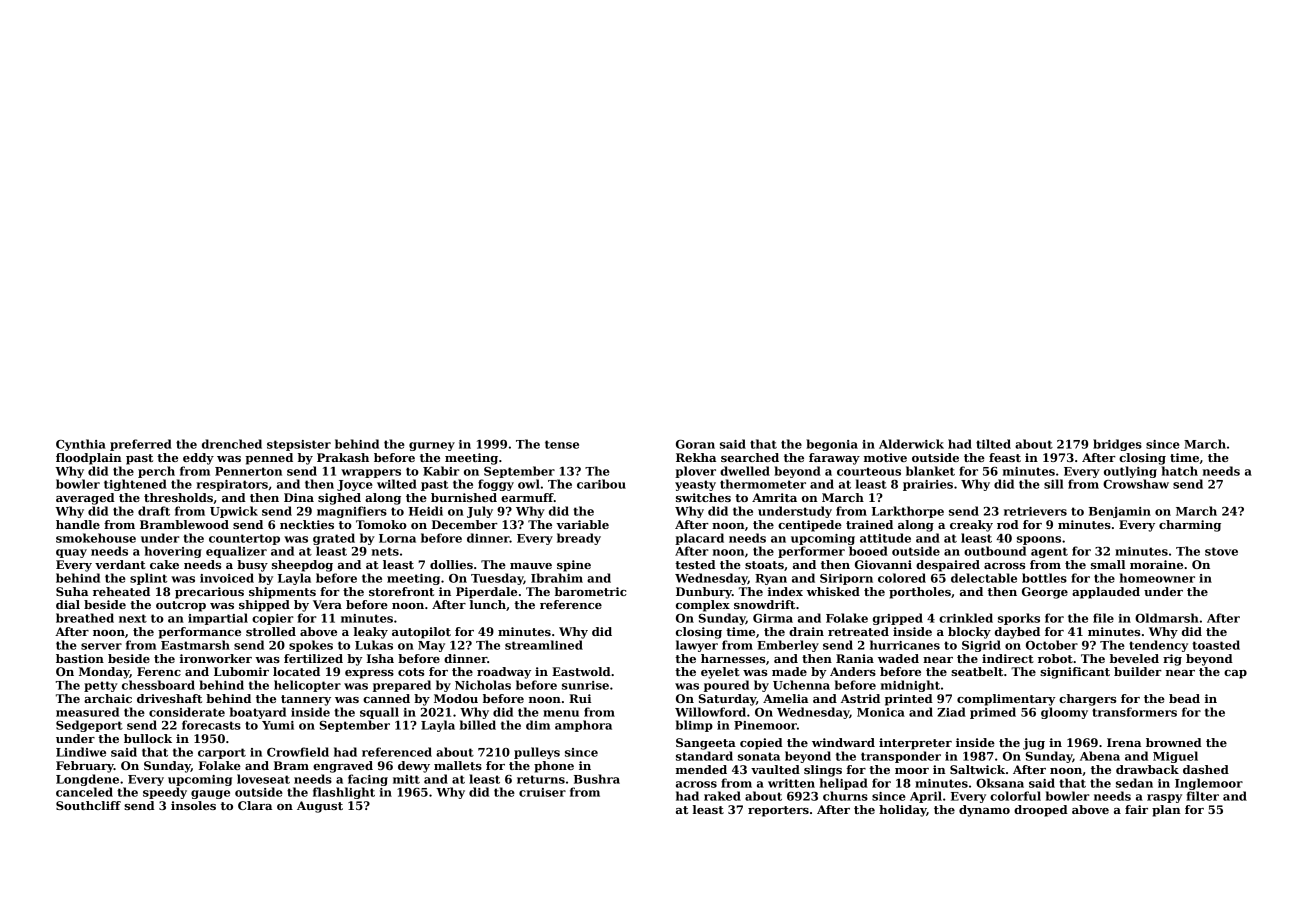 Image resolution: width=1308 pixels, height=924 pixels. Describe the element at coordinates (868, 551) in the screenshot. I see `booed` at that location.
